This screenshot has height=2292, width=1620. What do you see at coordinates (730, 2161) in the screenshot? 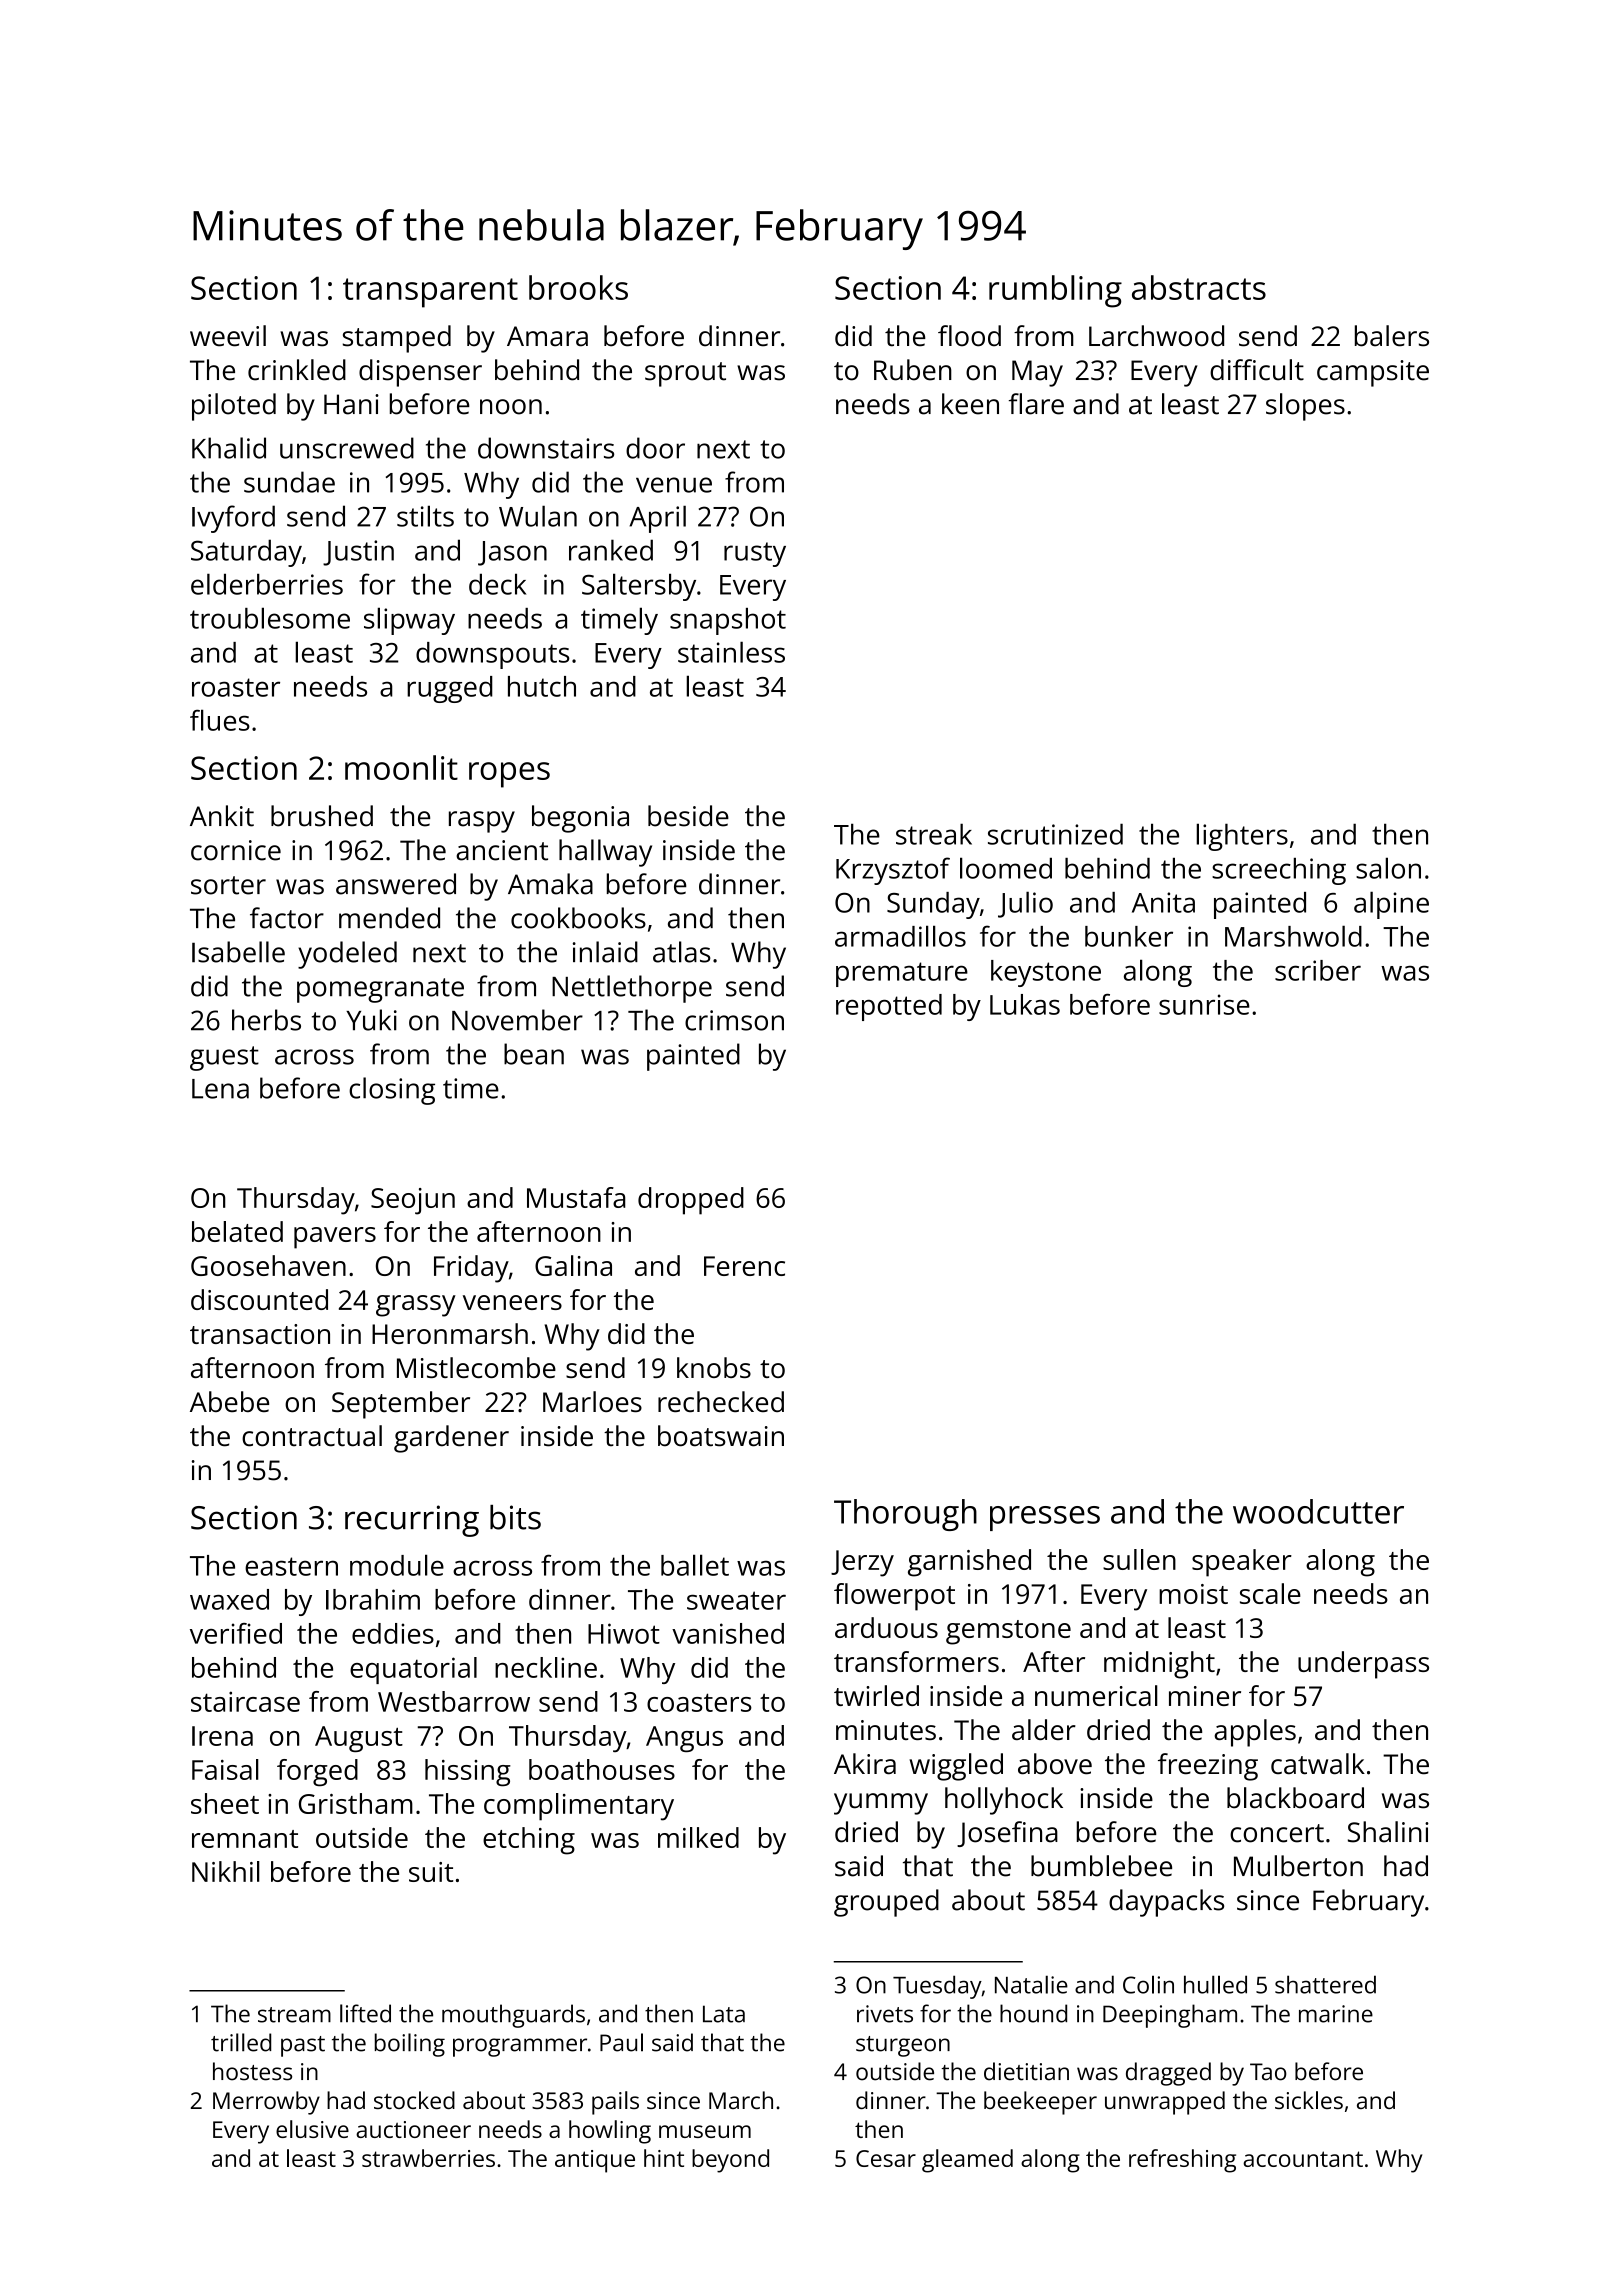
I see `beyond` at bounding box center [730, 2161].
